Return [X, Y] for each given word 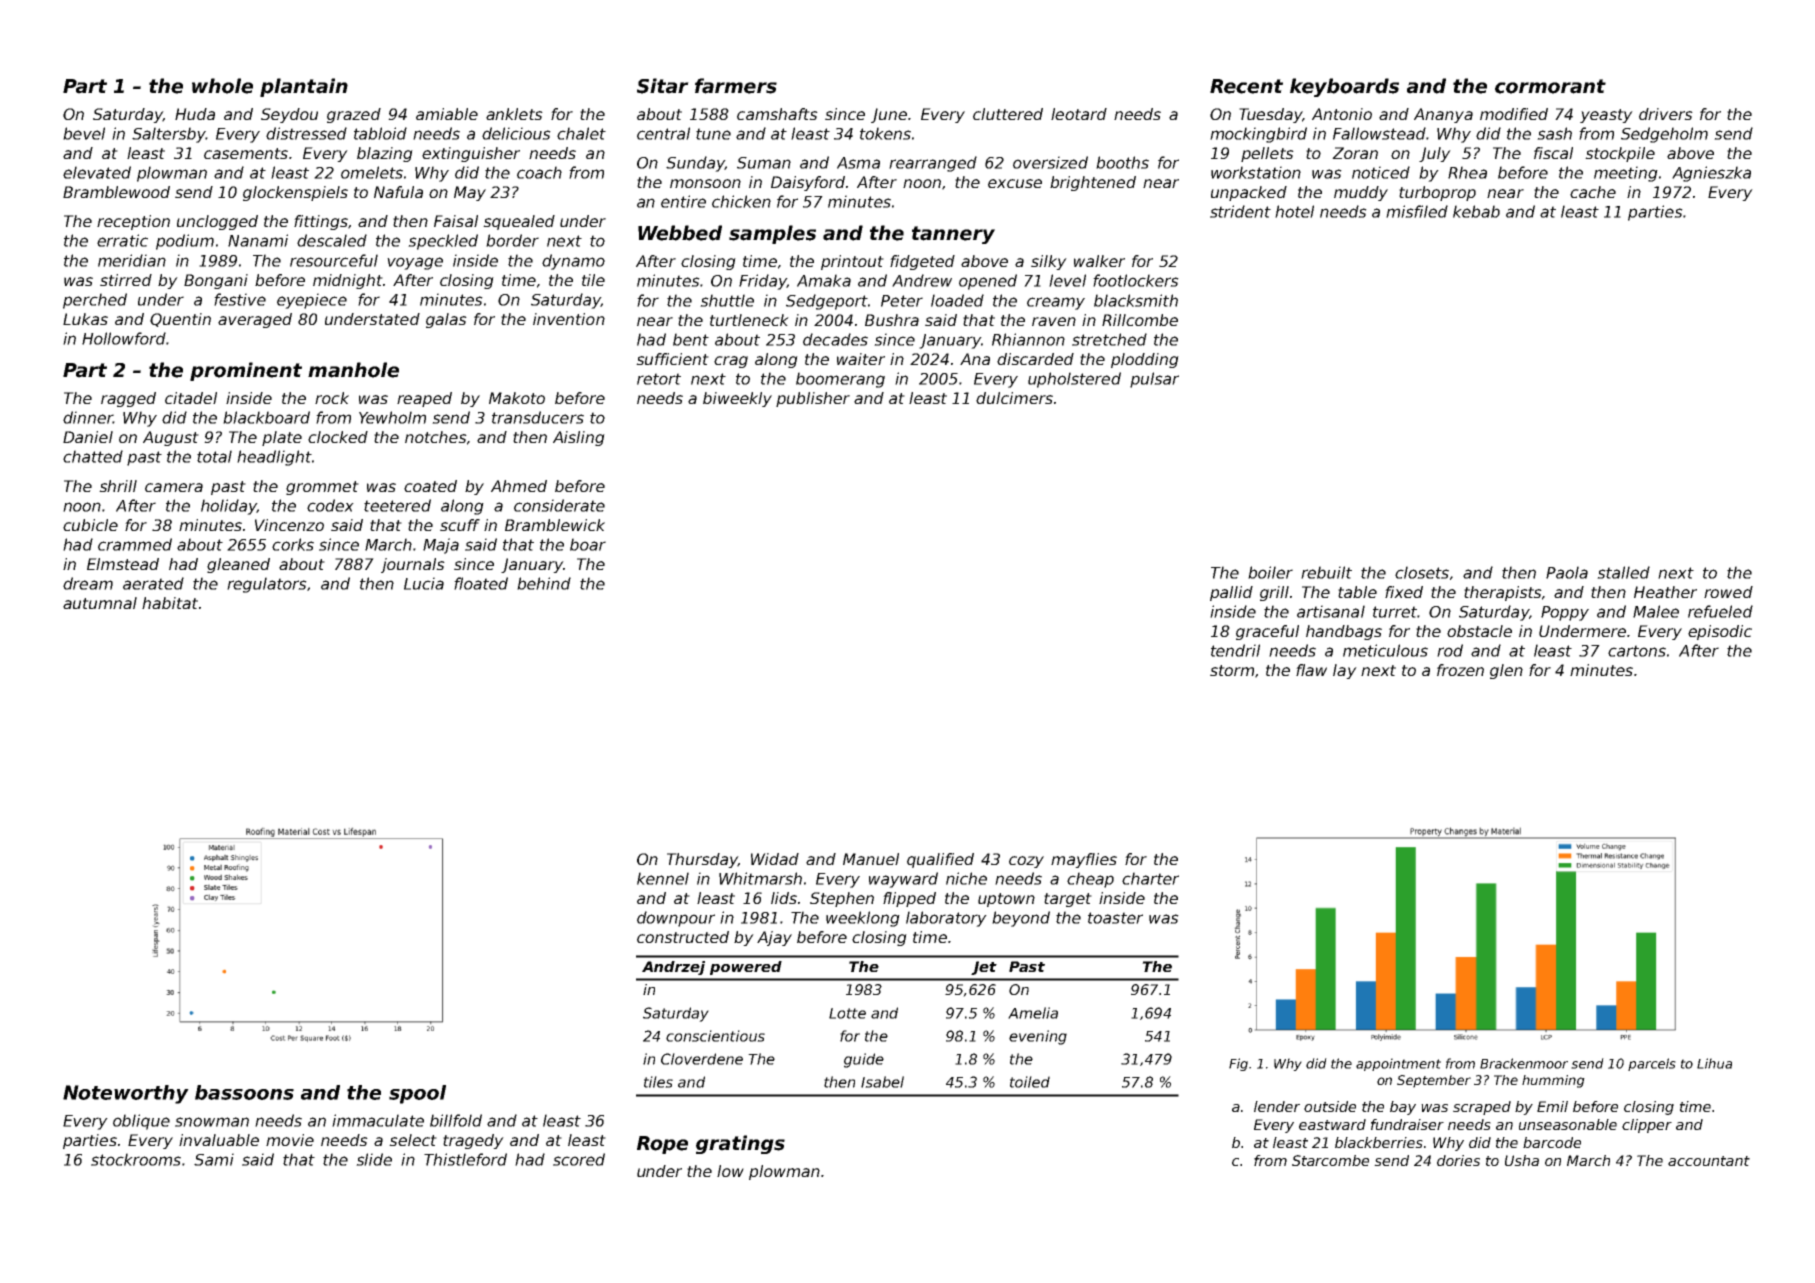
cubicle [90, 525]
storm [1232, 670]
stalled [1623, 572]
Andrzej [673, 968]
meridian [132, 260]
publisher [813, 399]
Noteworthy [126, 1094]
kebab [1476, 211]
